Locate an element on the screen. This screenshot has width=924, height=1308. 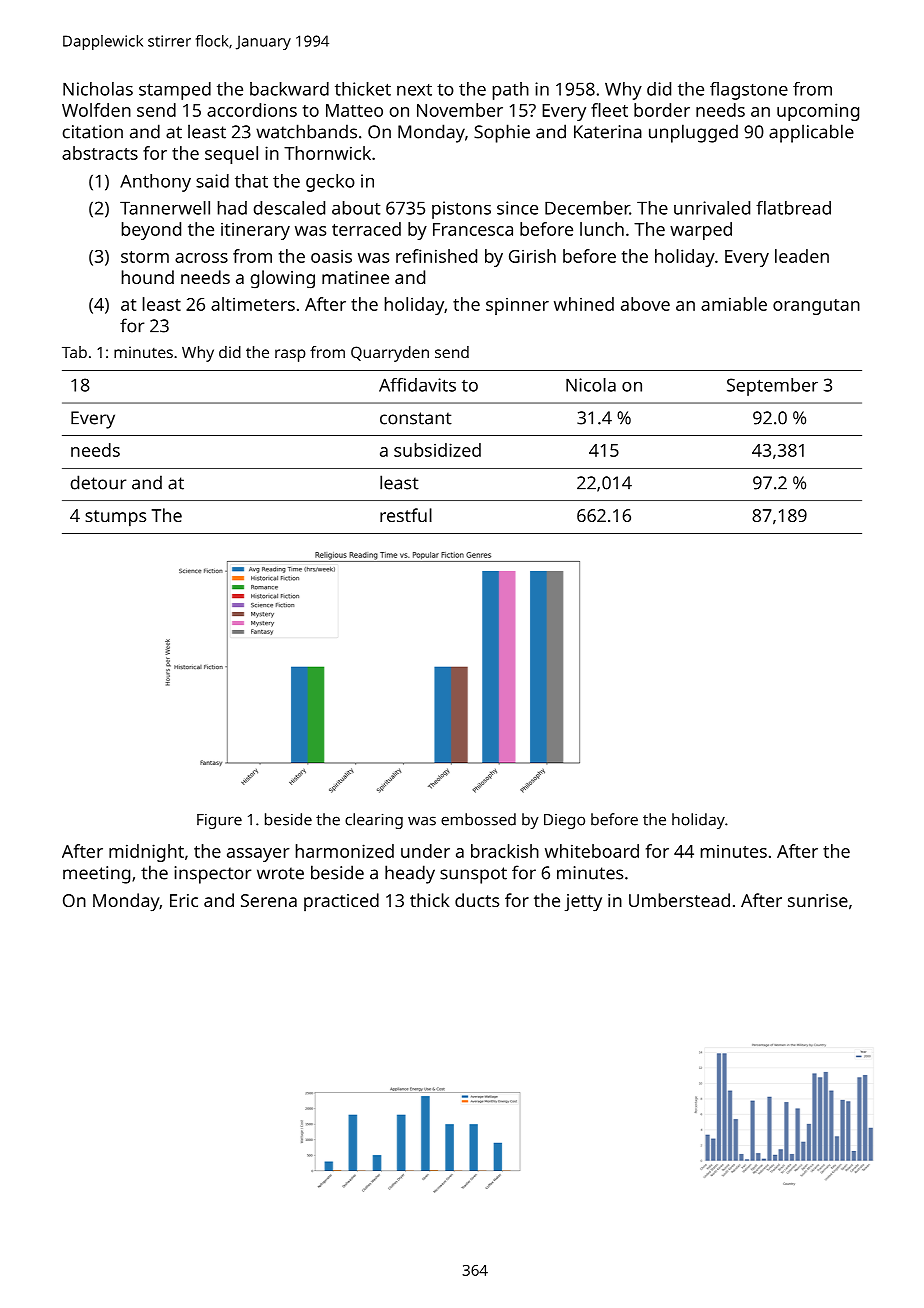
Eric is located at coordinates (184, 900).
